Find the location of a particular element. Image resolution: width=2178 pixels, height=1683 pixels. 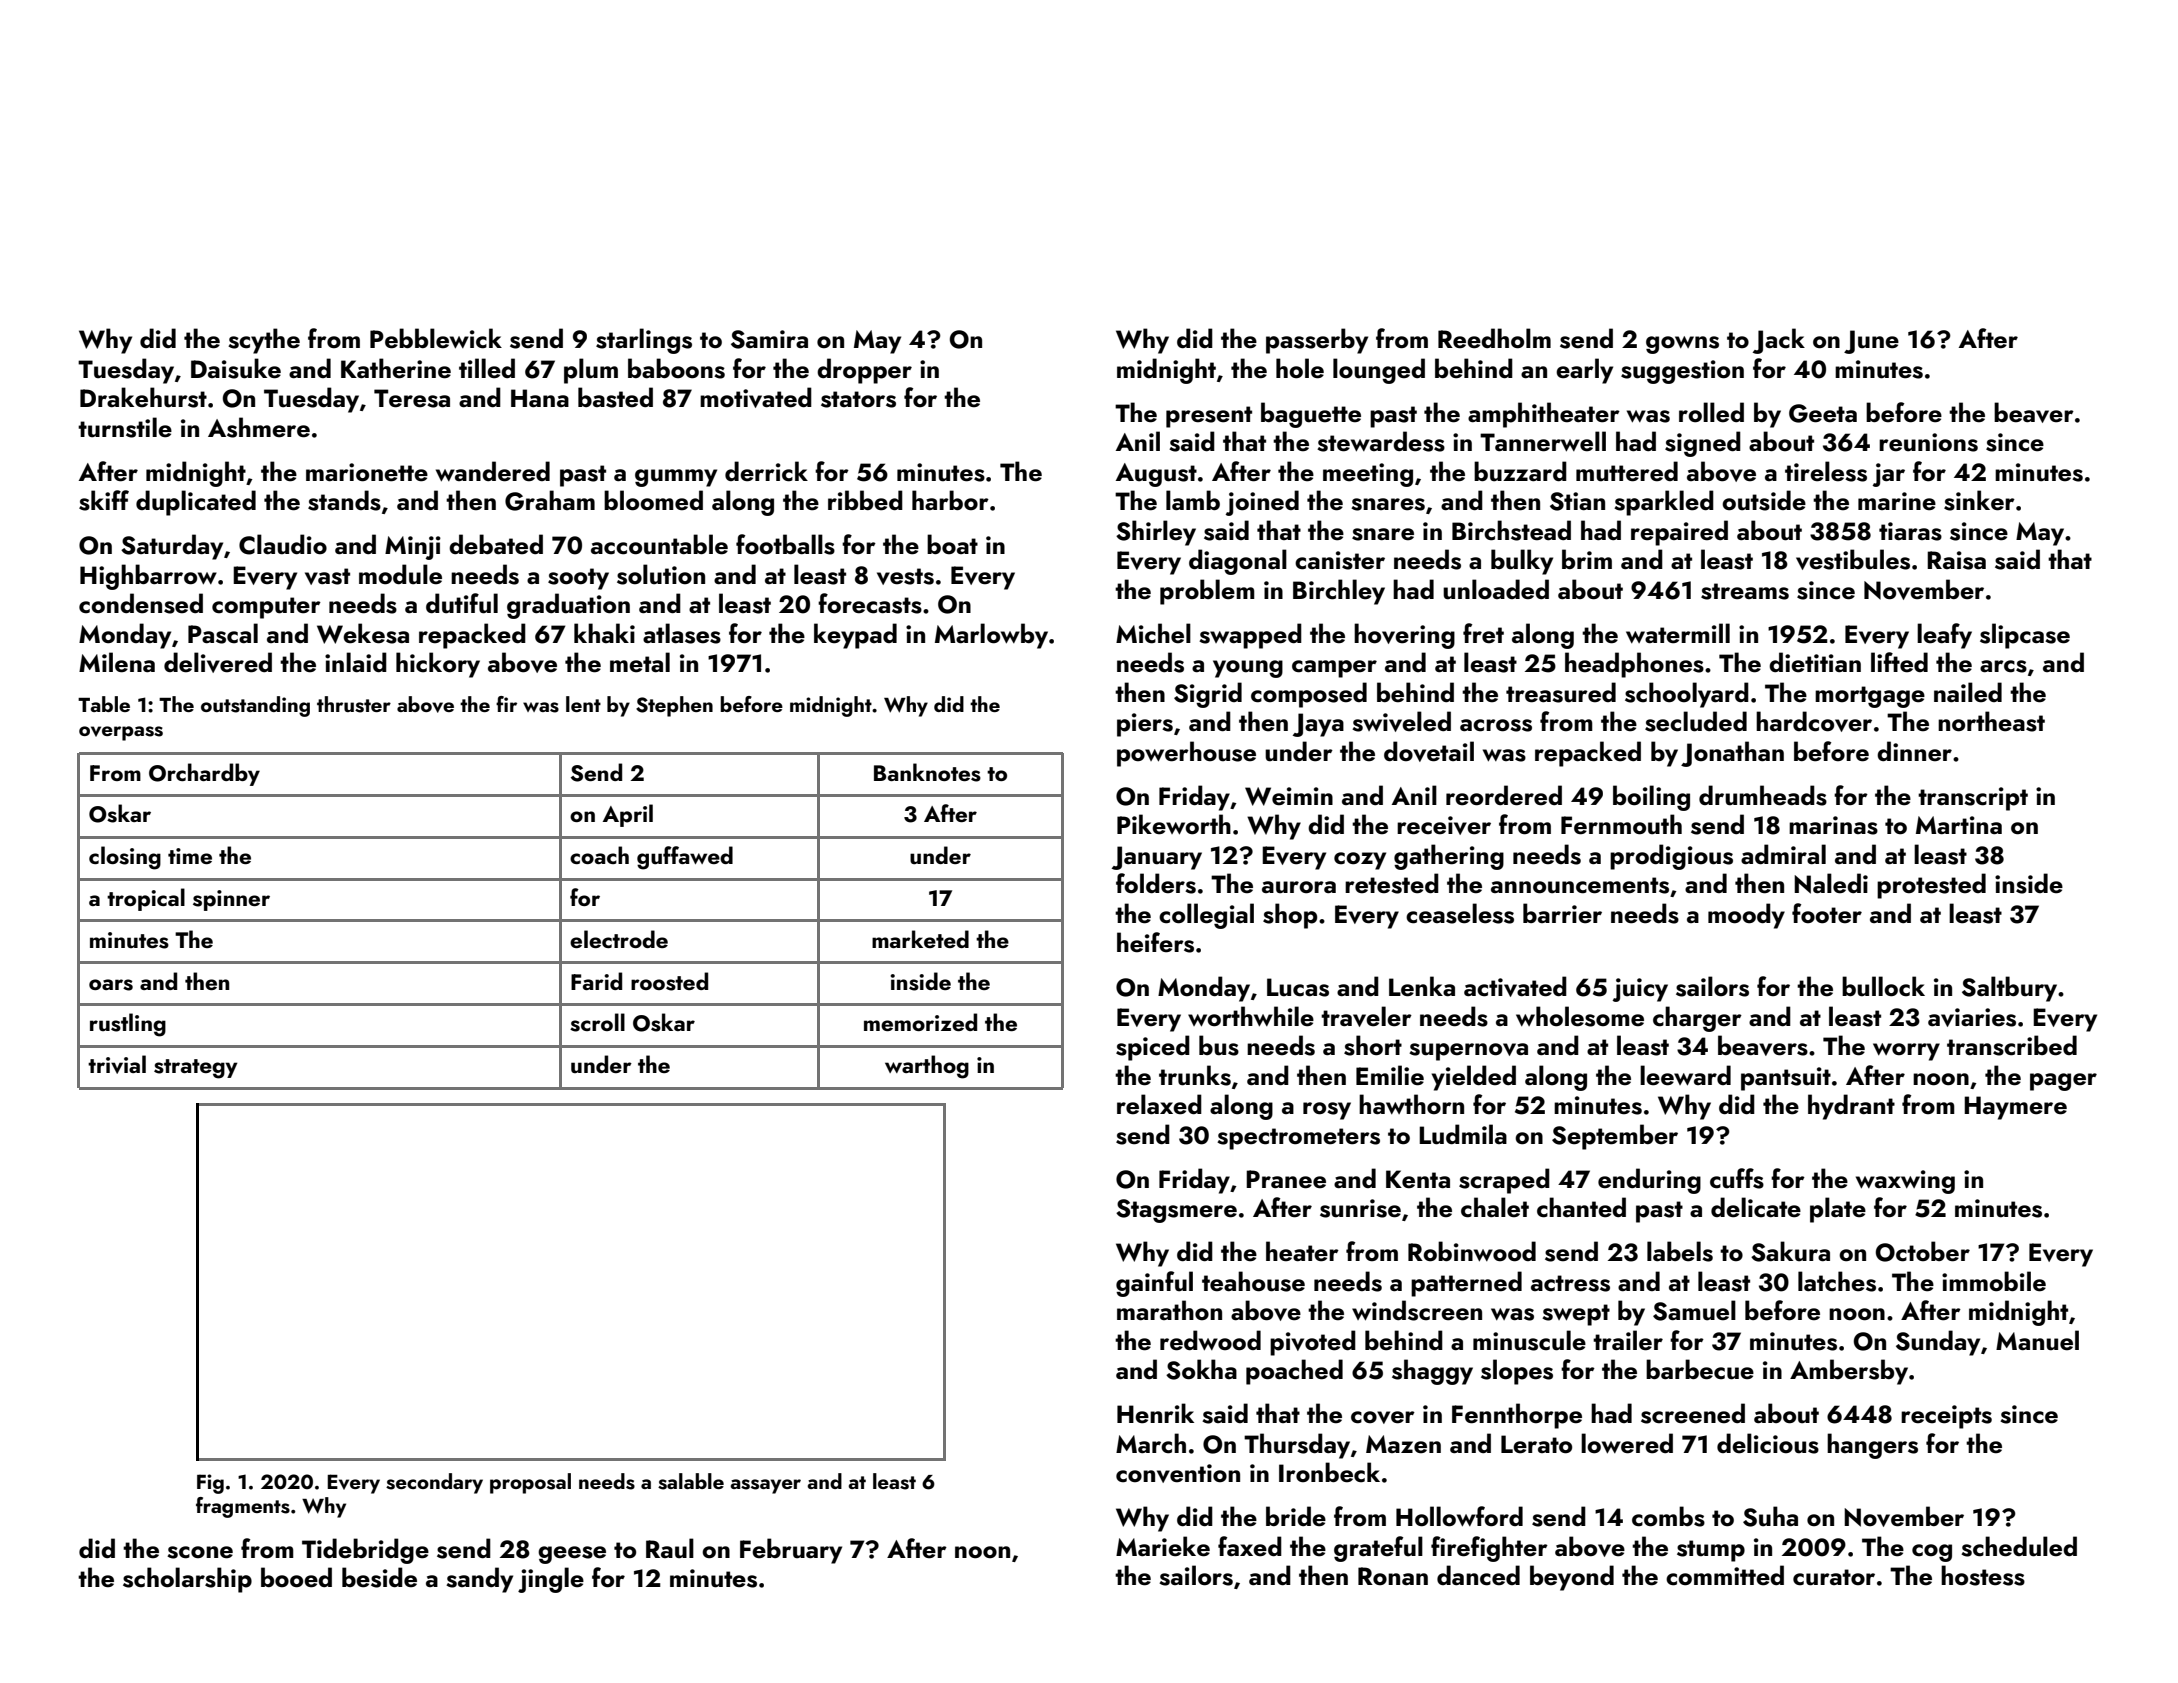

northeast is located at coordinates (1991, 721).
